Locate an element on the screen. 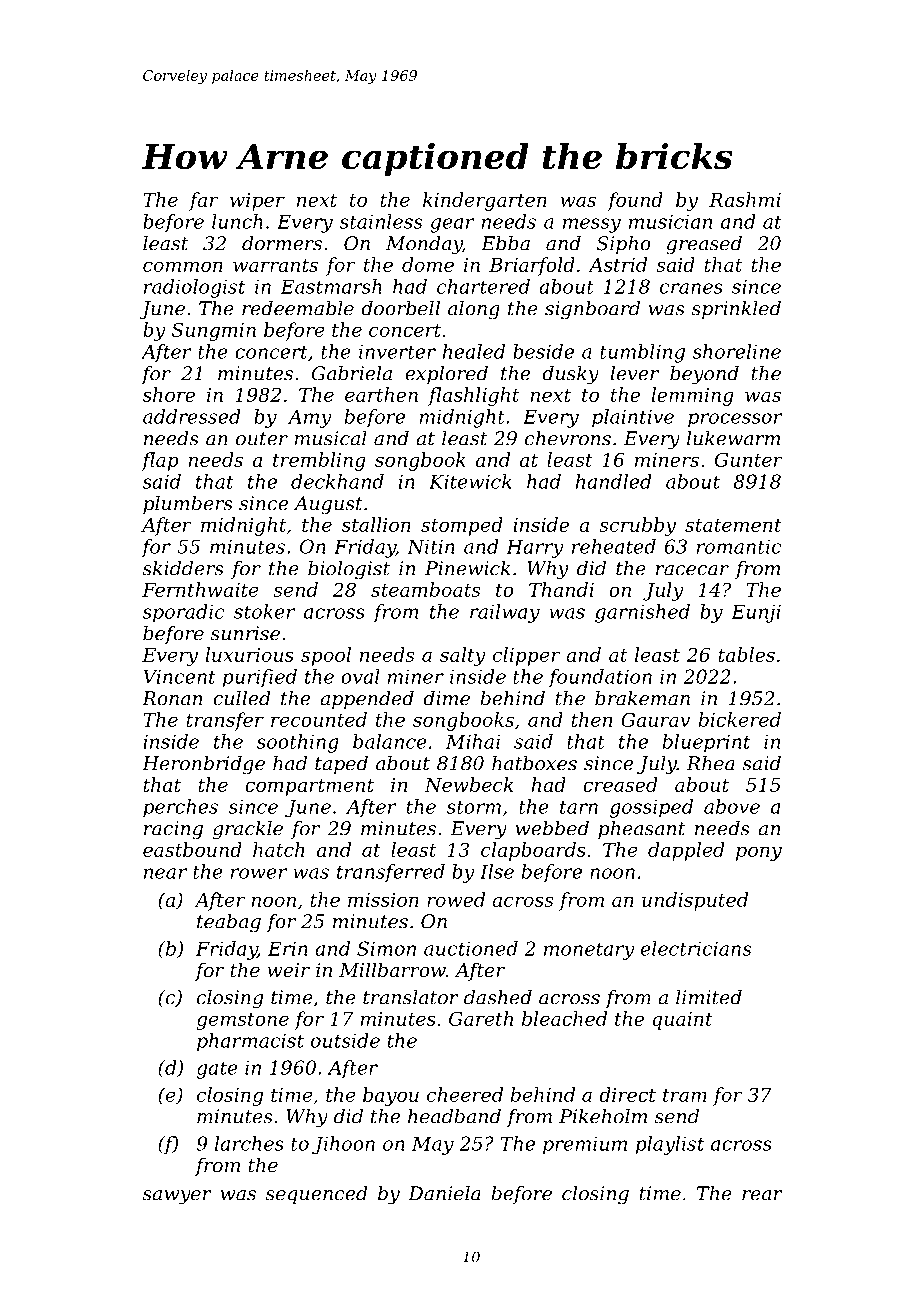  Kitewick is located at coordinates (470, 481).
